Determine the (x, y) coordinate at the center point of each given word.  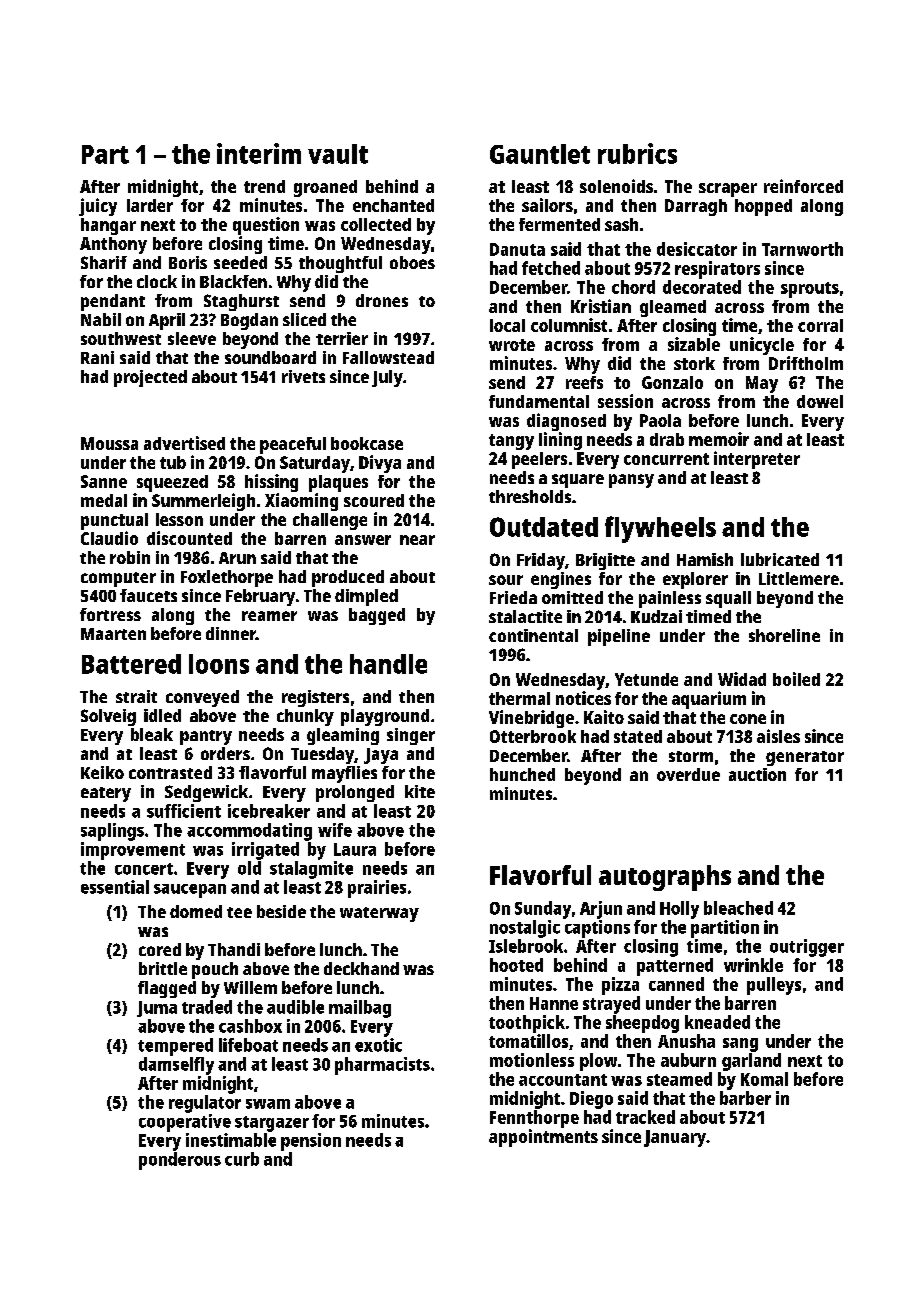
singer (411, 736)
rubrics (637, 153)
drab (667, 439)
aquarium (709, 700)
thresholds (530, 496)
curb (242, 1159)
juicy (98, 207)
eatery (106, 794)
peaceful (293, 445)
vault (338, 154)
